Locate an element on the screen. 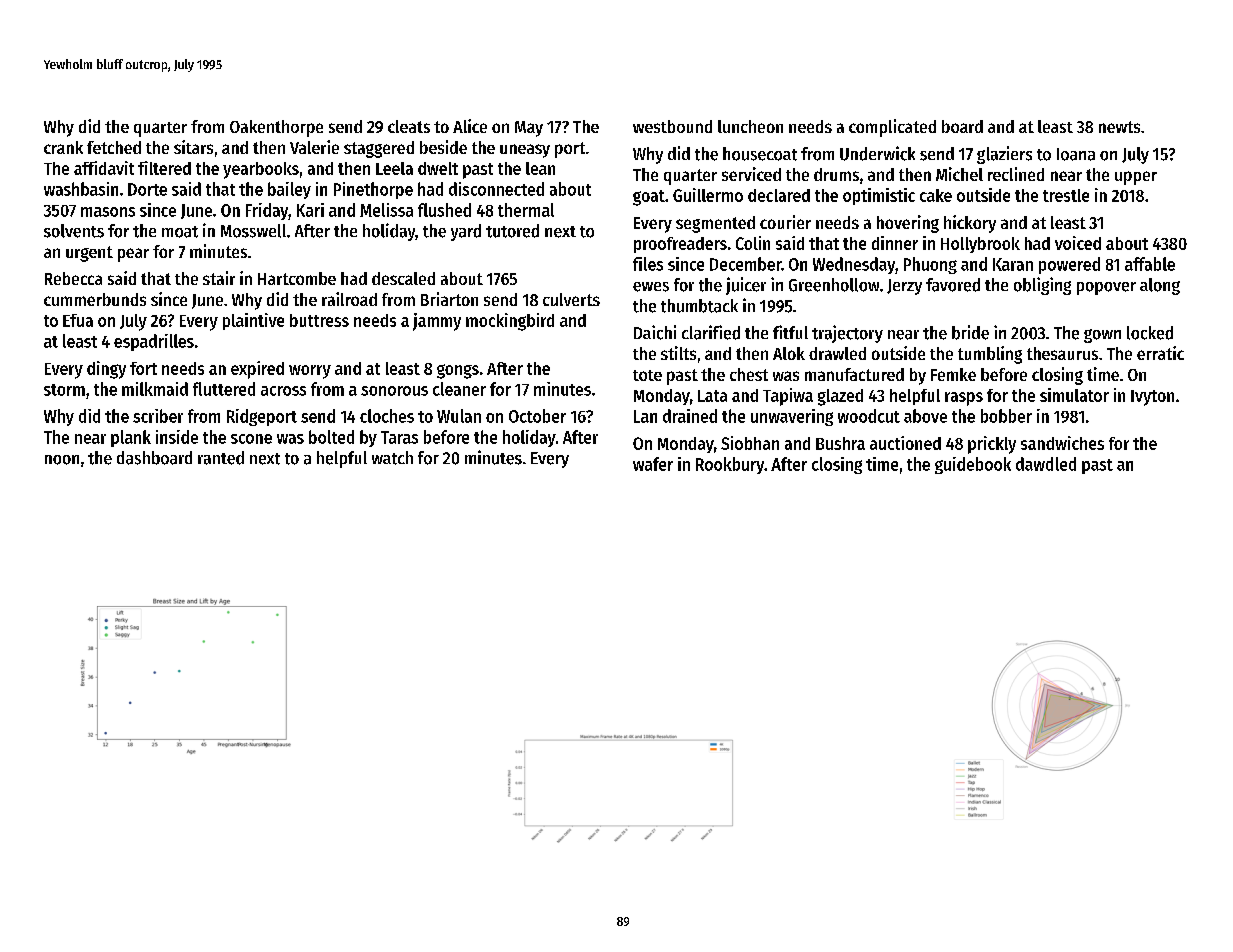 Image resolution: width=1233 pixels, height=952 pixels. newts is located at coordinates (1119, 127).
